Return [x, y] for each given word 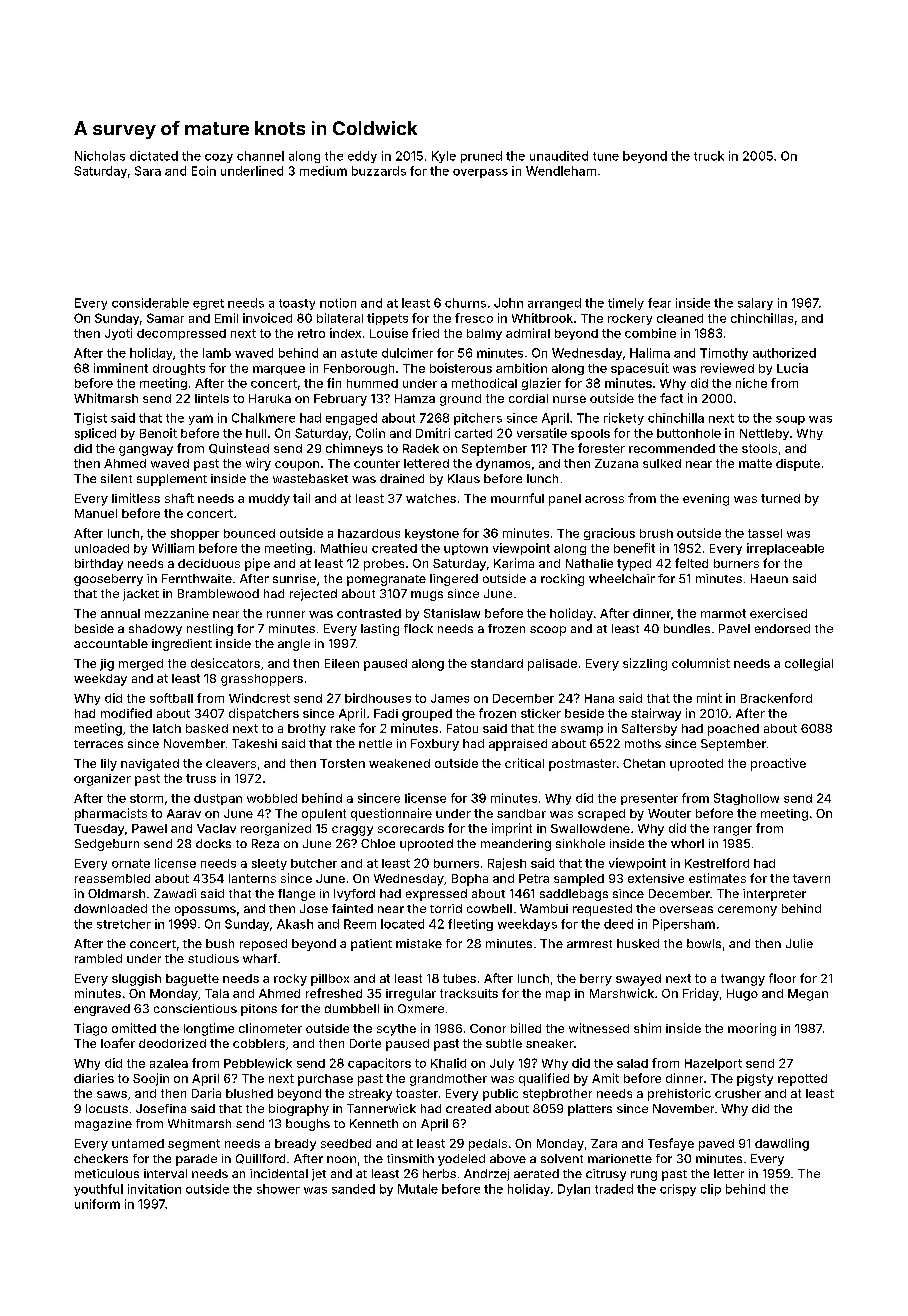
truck [709, 156]
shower [278, 1189]
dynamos [503, 465]
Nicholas [100, 156]
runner [286, 614]
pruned [481, 157]
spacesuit [640, 369]
